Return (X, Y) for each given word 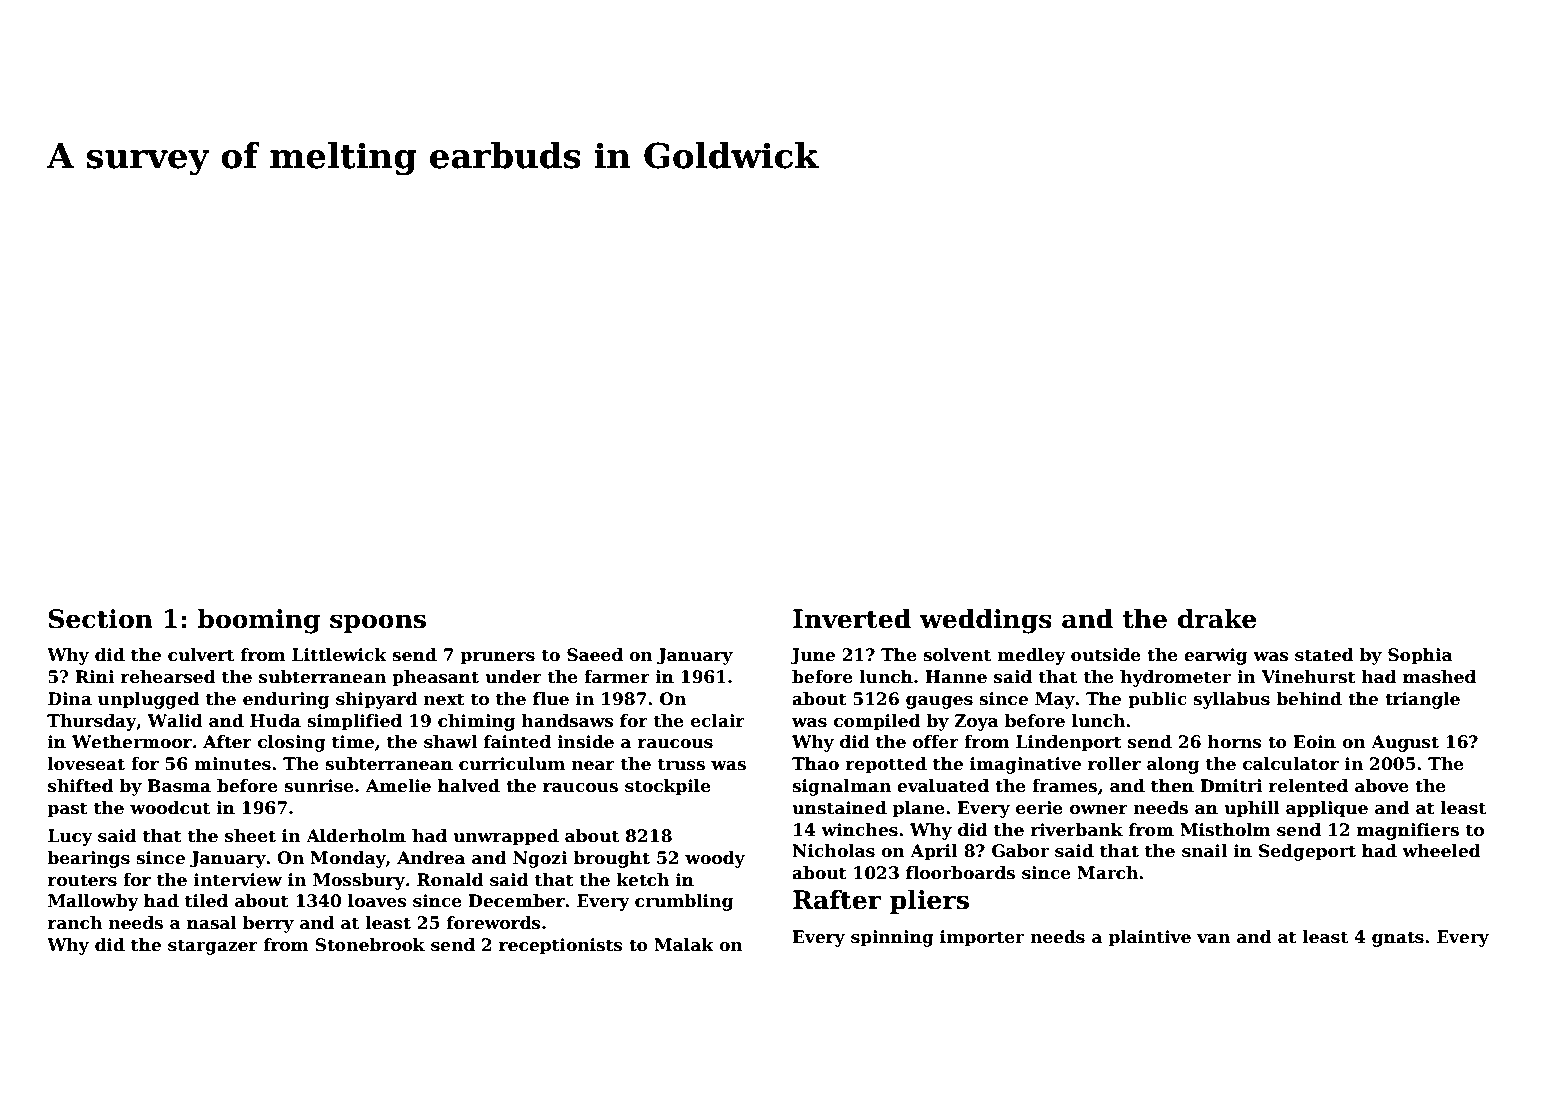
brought (611, 859)
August (1405, 743)
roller (1114, 764)
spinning (892, 938)
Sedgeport (1307, 852)
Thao (815, 764)
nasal (212, 923)
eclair (718, 721)
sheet (250, 836)
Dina (70, 699)
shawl (450, 742)
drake (1217, 618)
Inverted (852, 618)
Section (101, 619)
